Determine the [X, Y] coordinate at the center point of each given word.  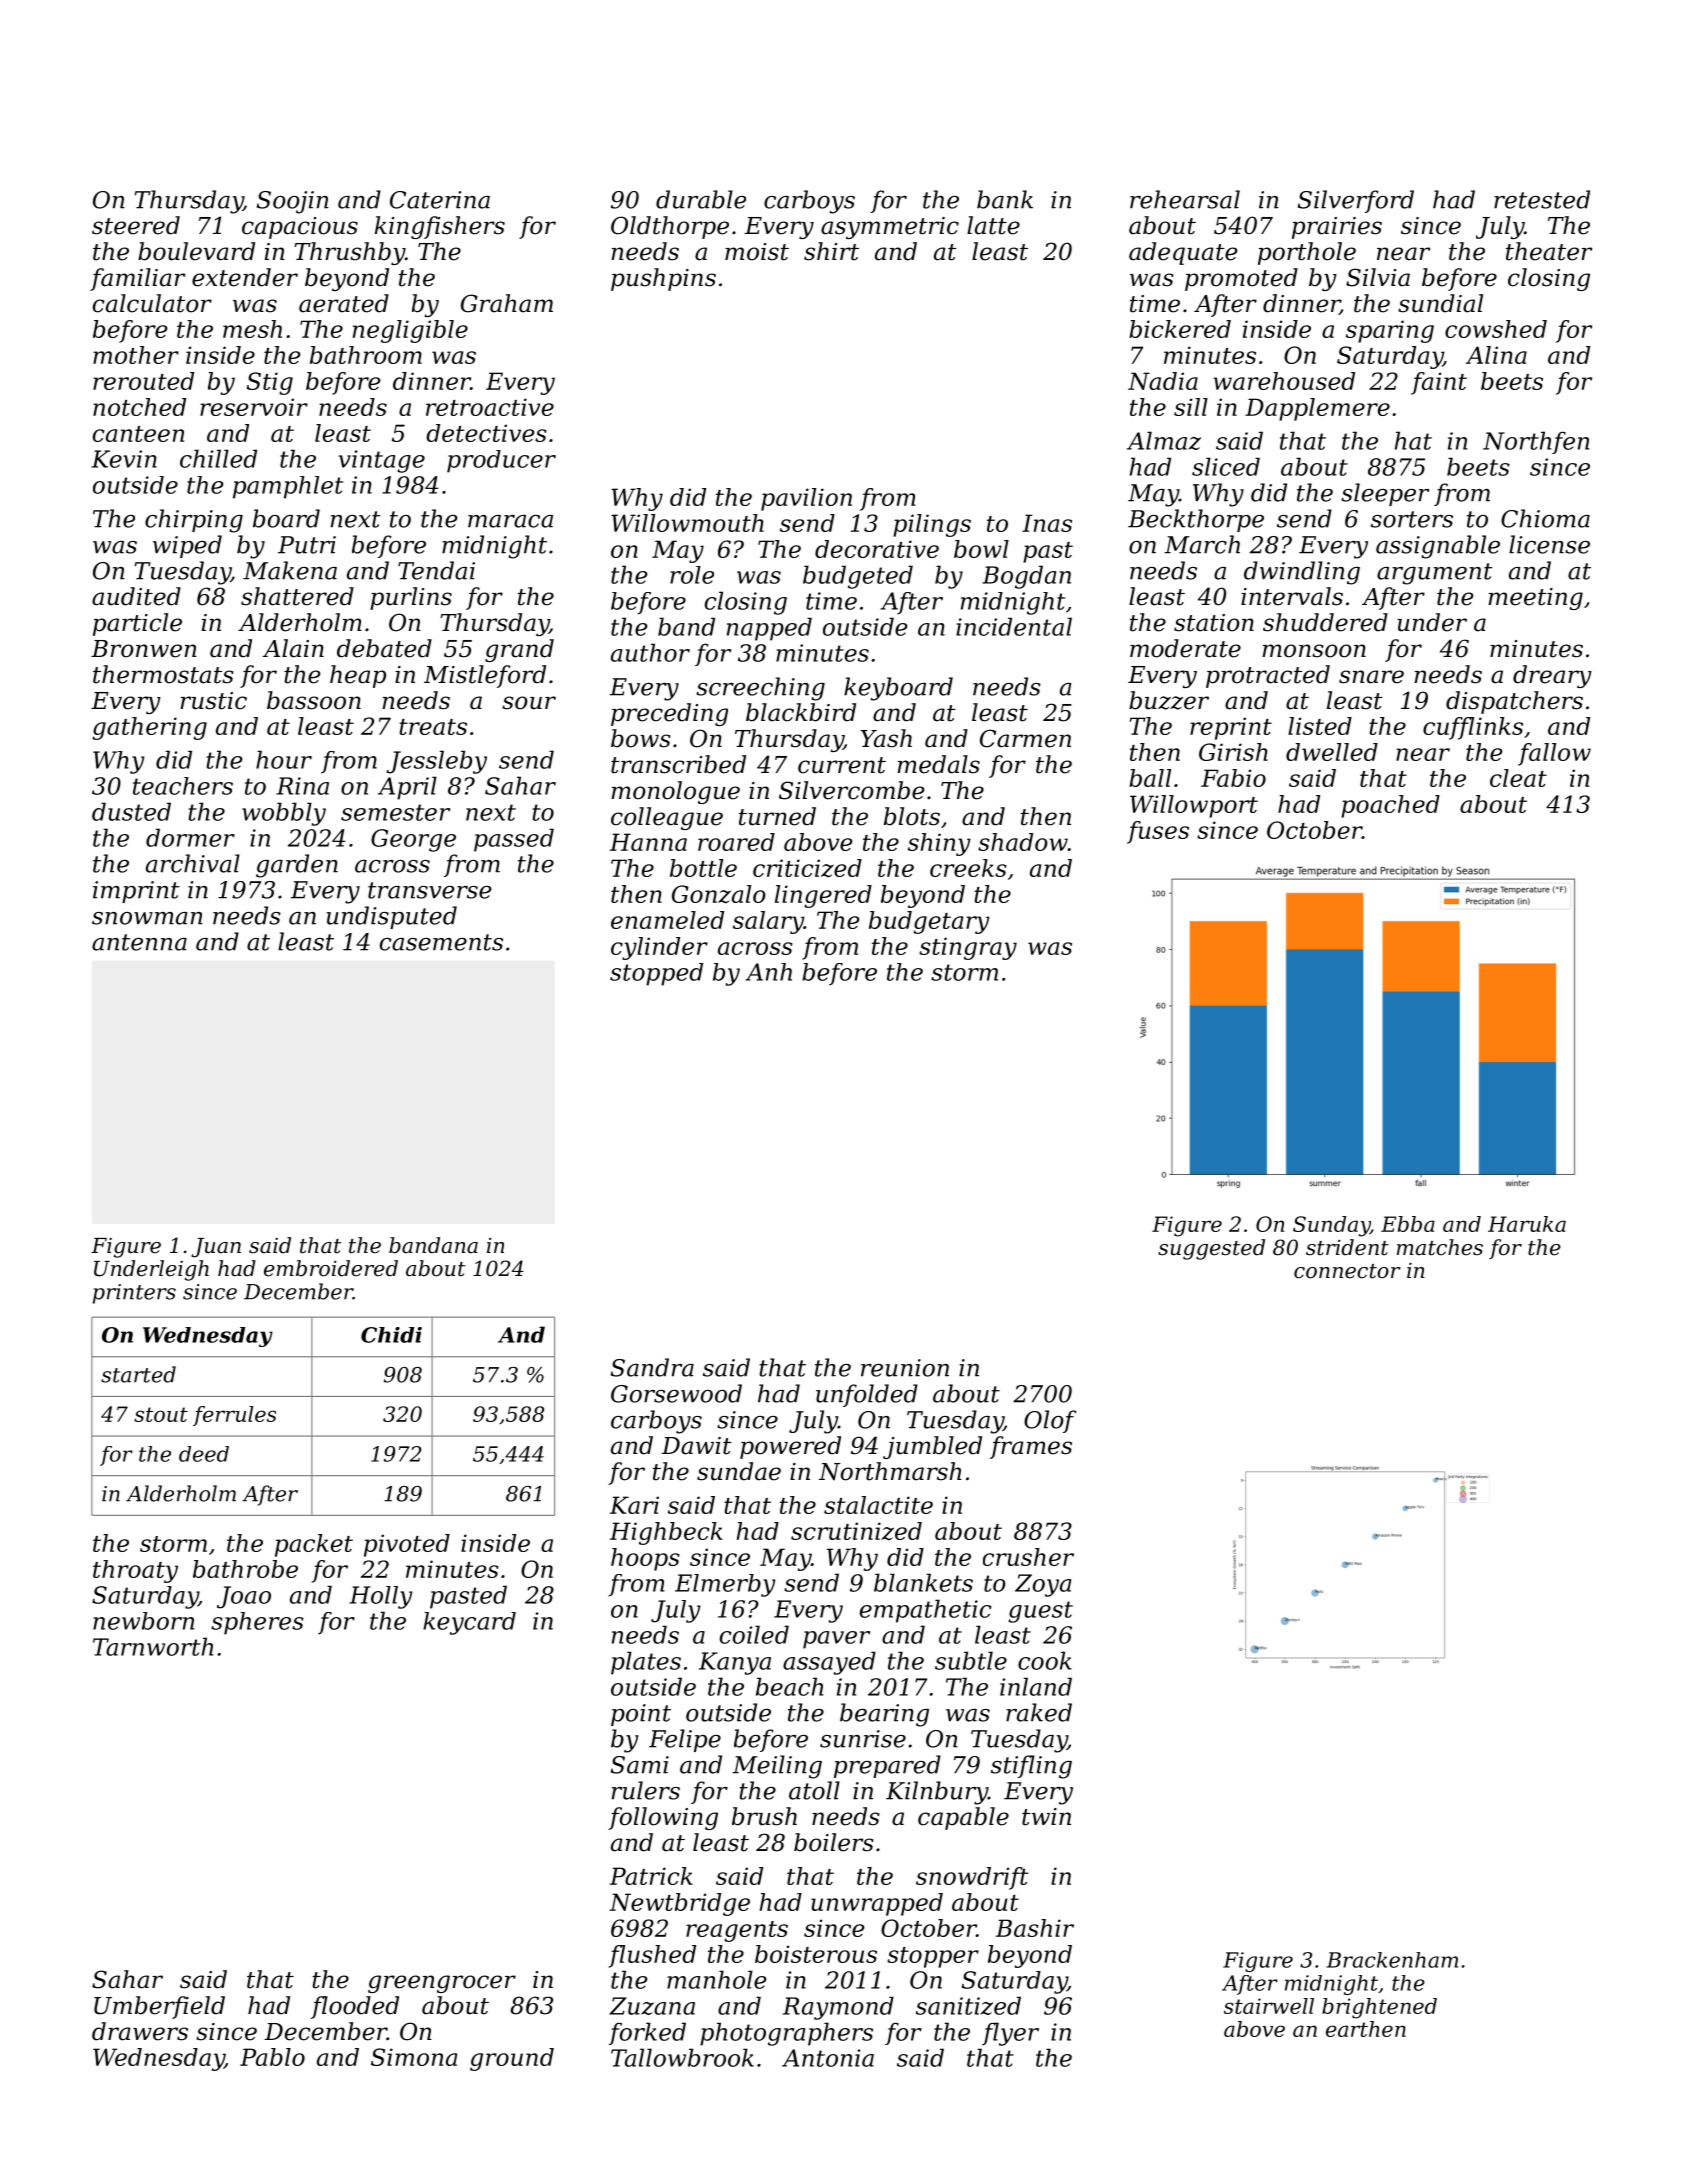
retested [1542, 199]
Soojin [293, 202]
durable [701, 199]
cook [1045, 1660]
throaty [135, 1571]
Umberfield [159, 2007]
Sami [640, 1765]
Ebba [1408, 1224]
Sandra [652, 1367]
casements [441, 942]
